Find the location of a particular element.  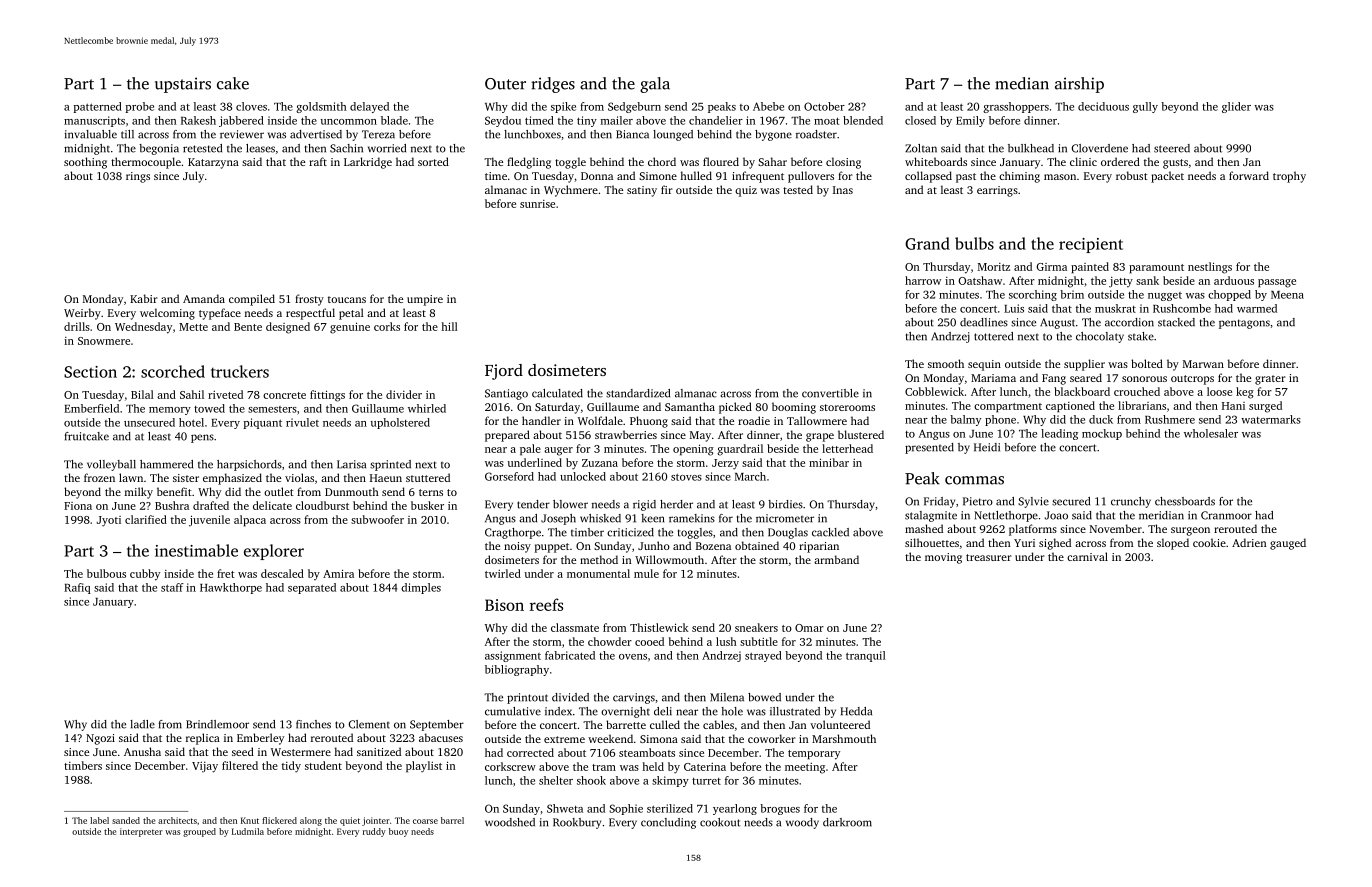

Gorseford is located at coordinates (509, 476).
